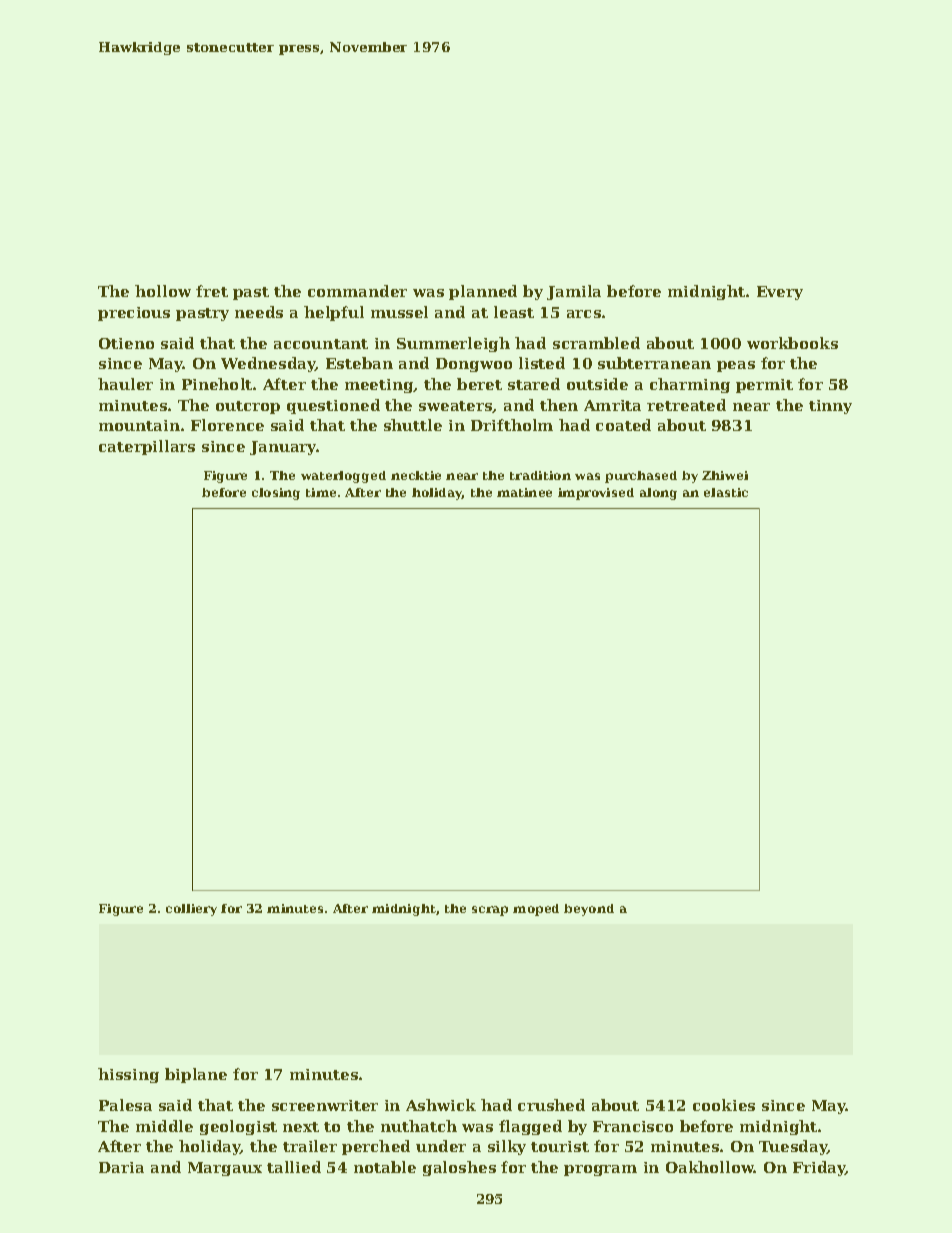 This page has height=1233, width=952. I want to click on colliery, so click(191, 910).
